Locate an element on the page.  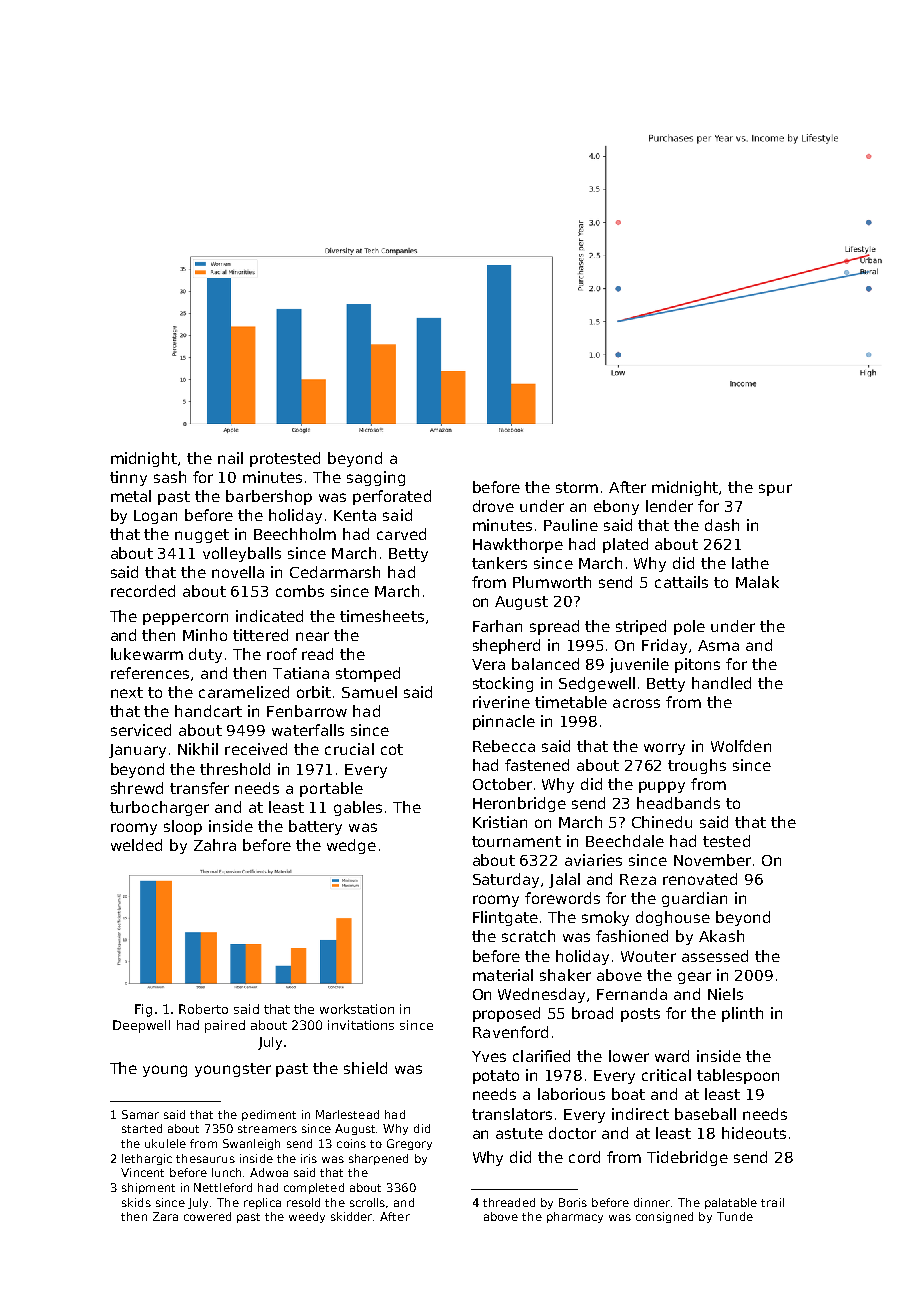
received is located at coordinates (256, 749).
